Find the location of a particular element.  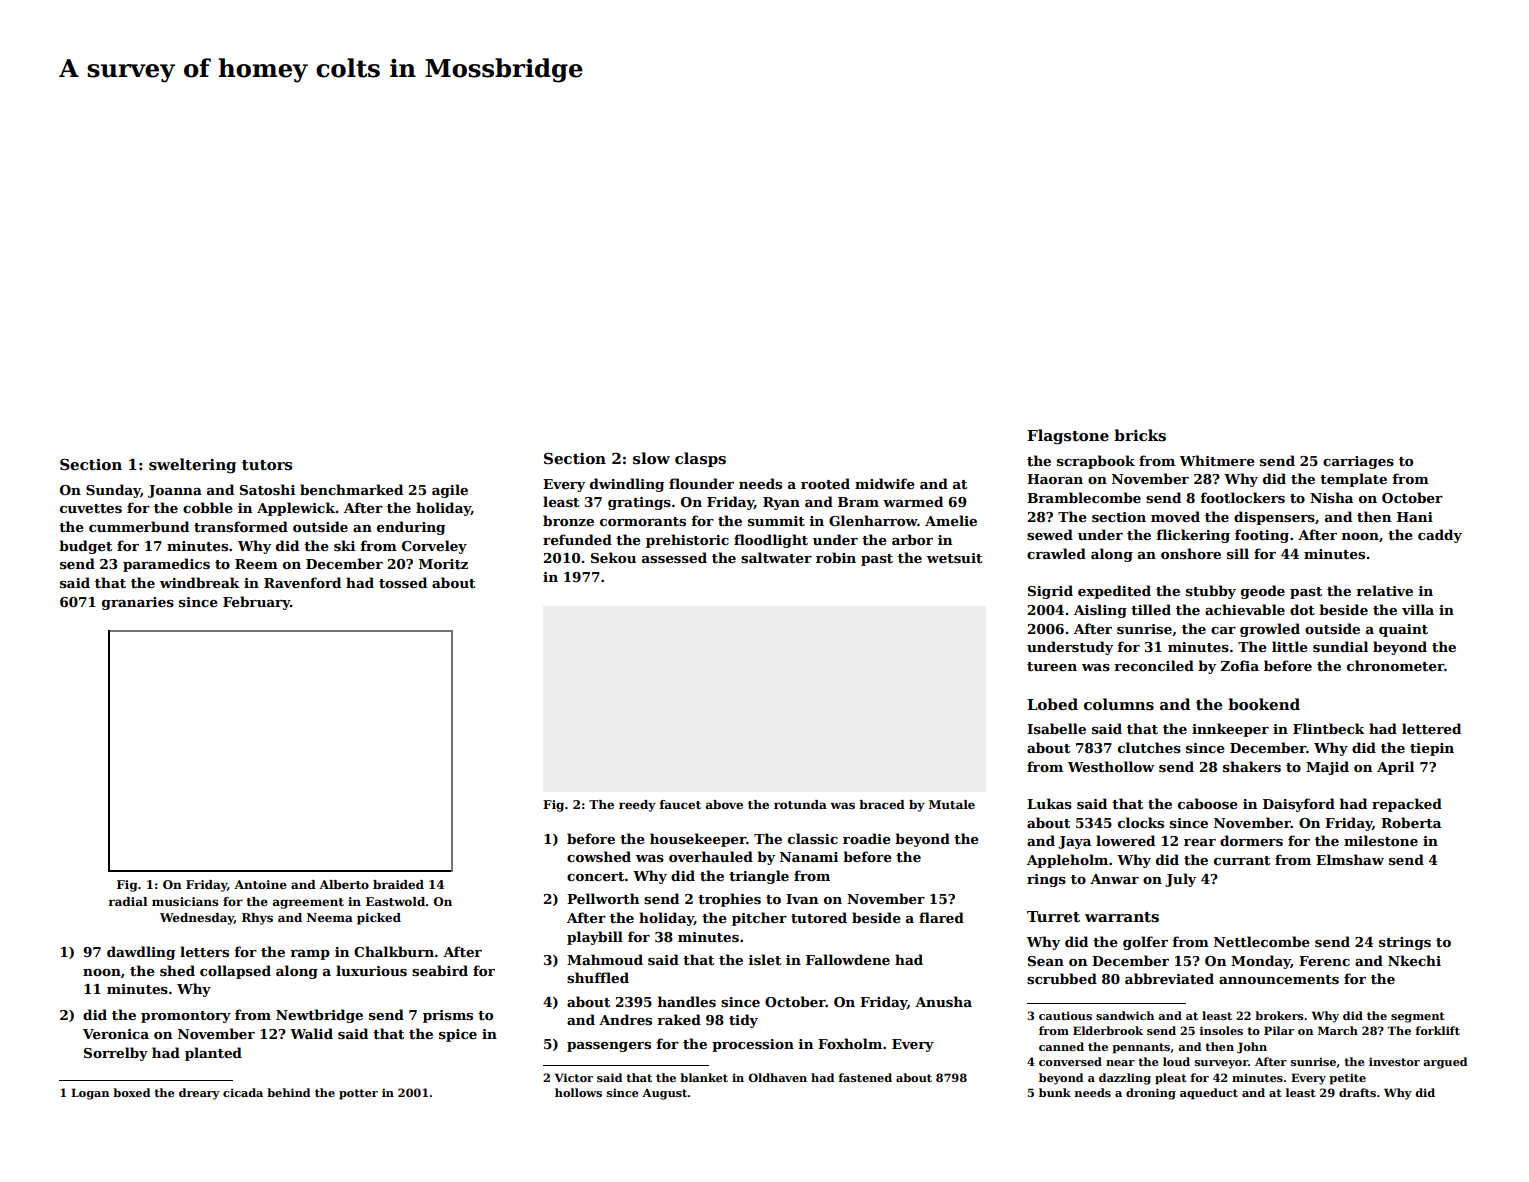

clasps is located at coordinates (700, 459).
